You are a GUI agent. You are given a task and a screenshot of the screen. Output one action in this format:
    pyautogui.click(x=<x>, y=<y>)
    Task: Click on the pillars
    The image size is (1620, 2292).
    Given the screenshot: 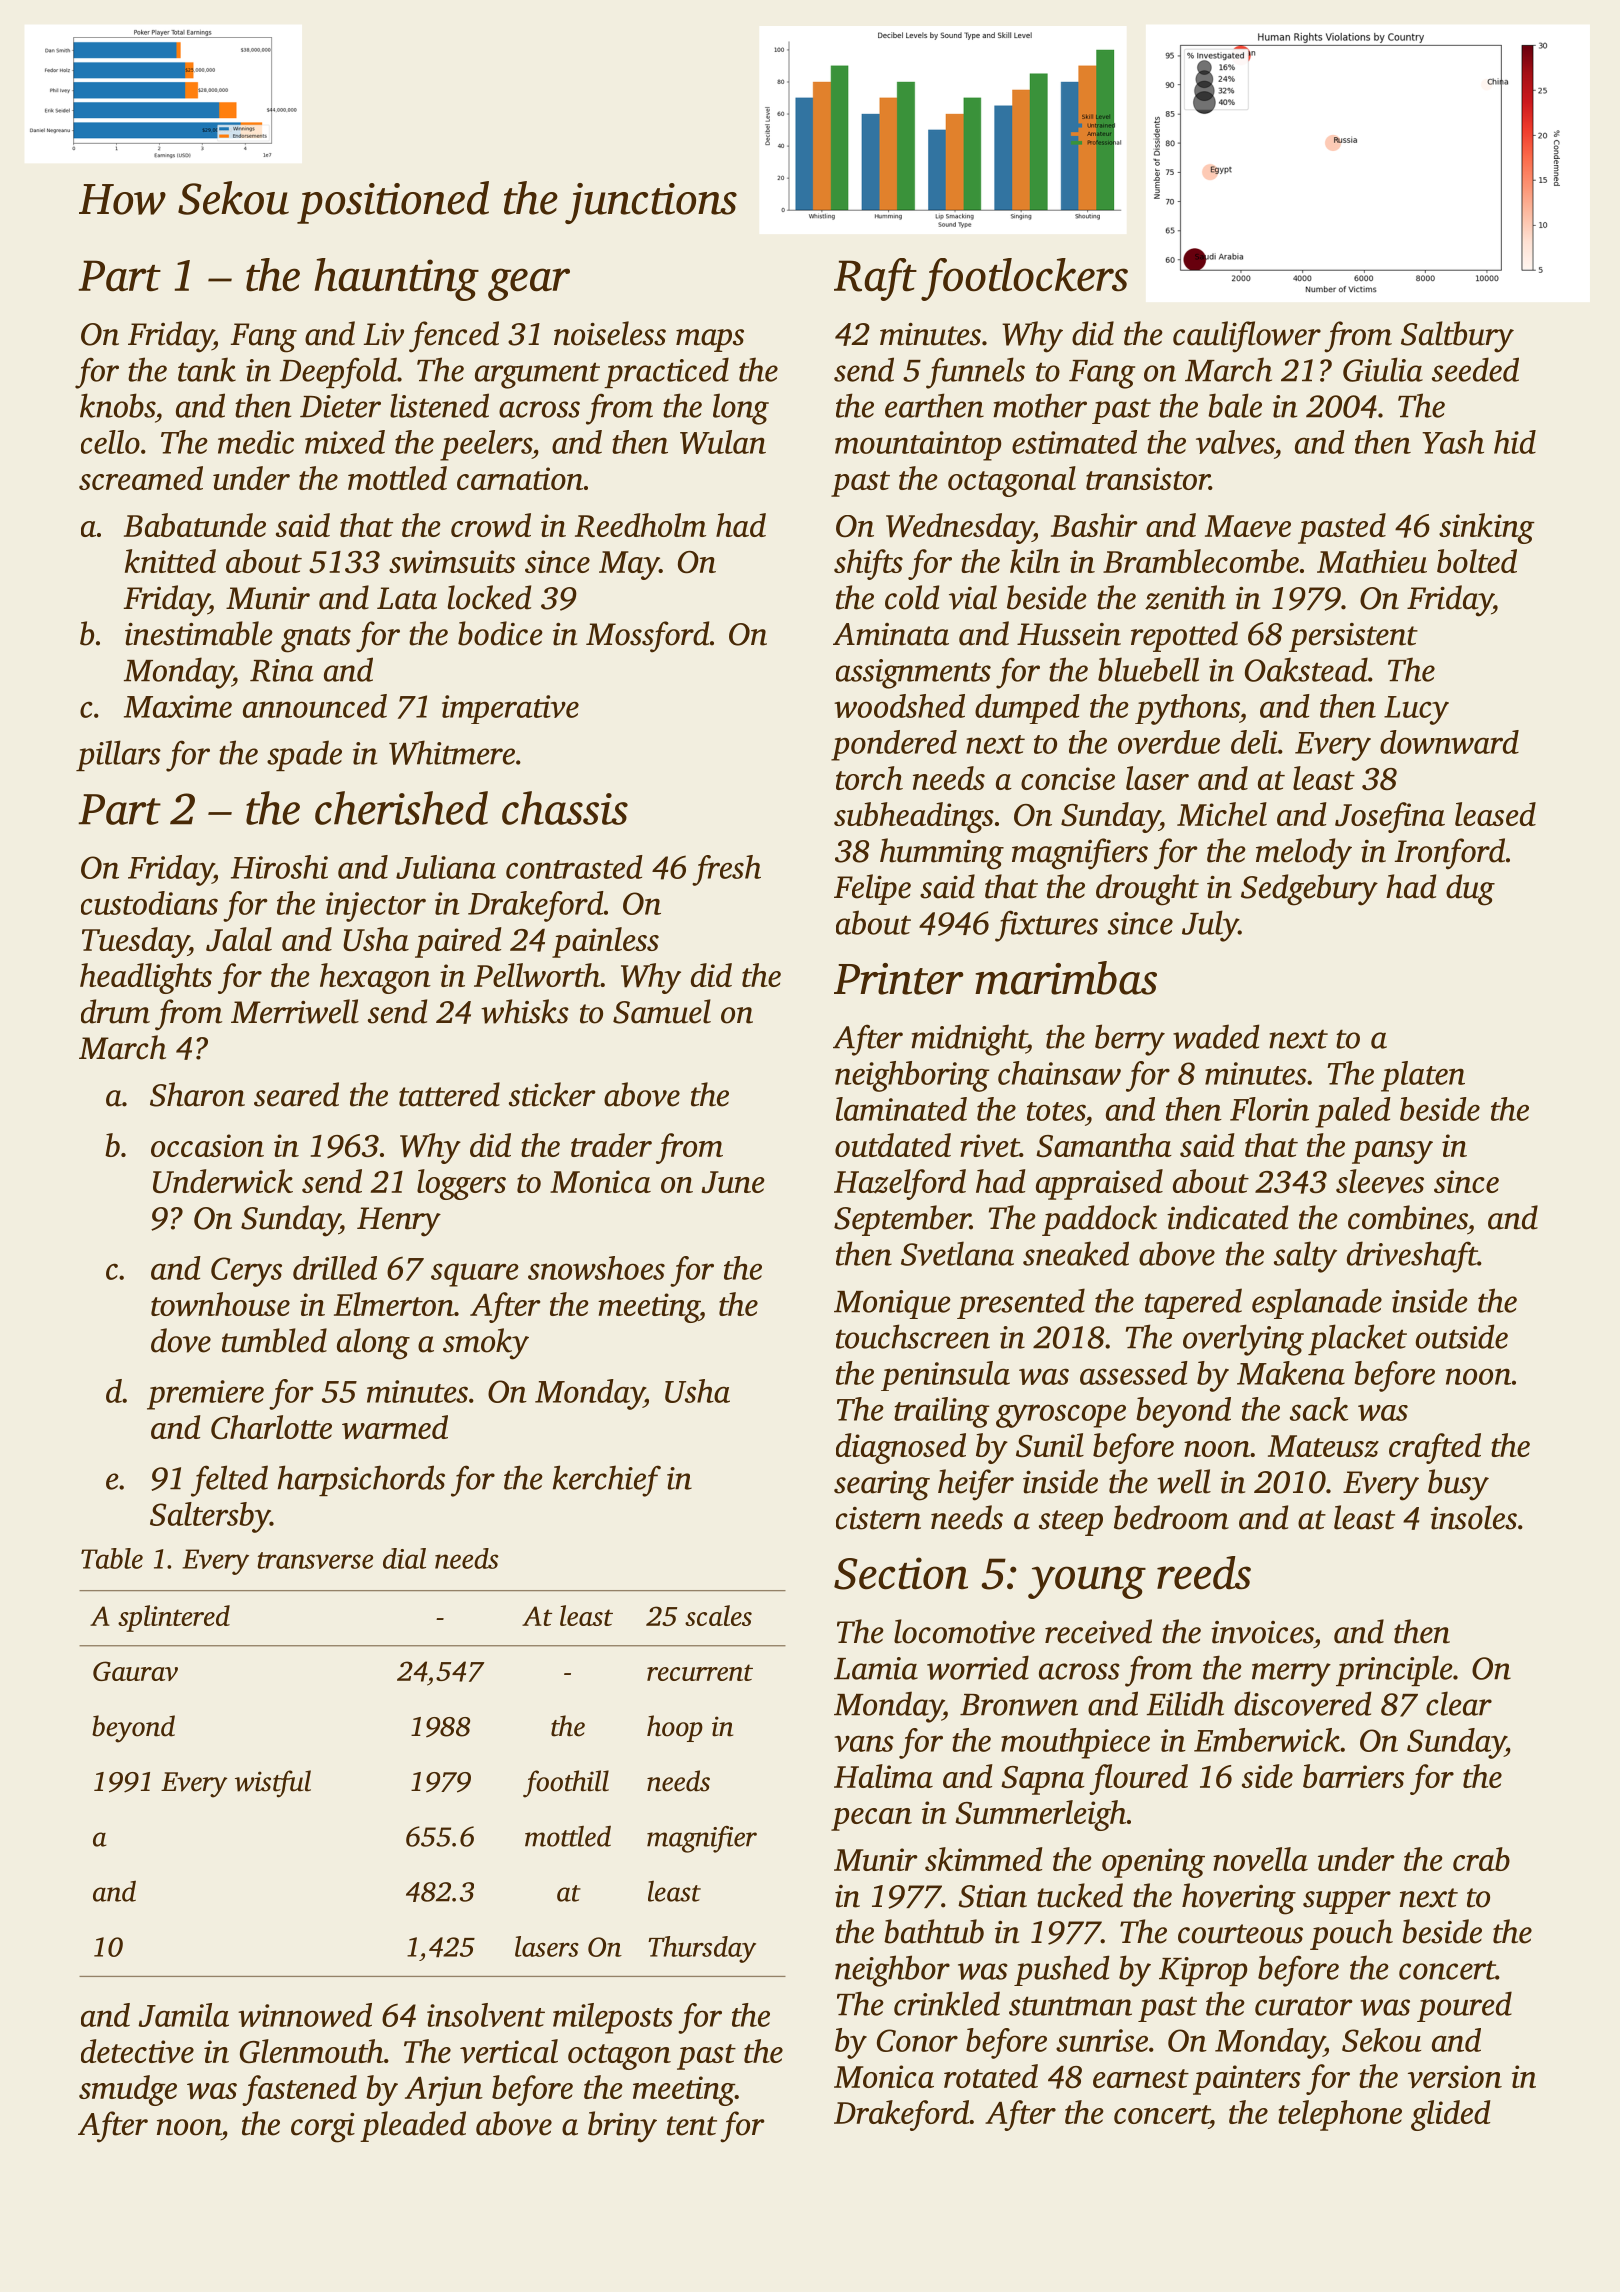 What is the action you would take?
    pyautogui.click(x=118, y=755)
